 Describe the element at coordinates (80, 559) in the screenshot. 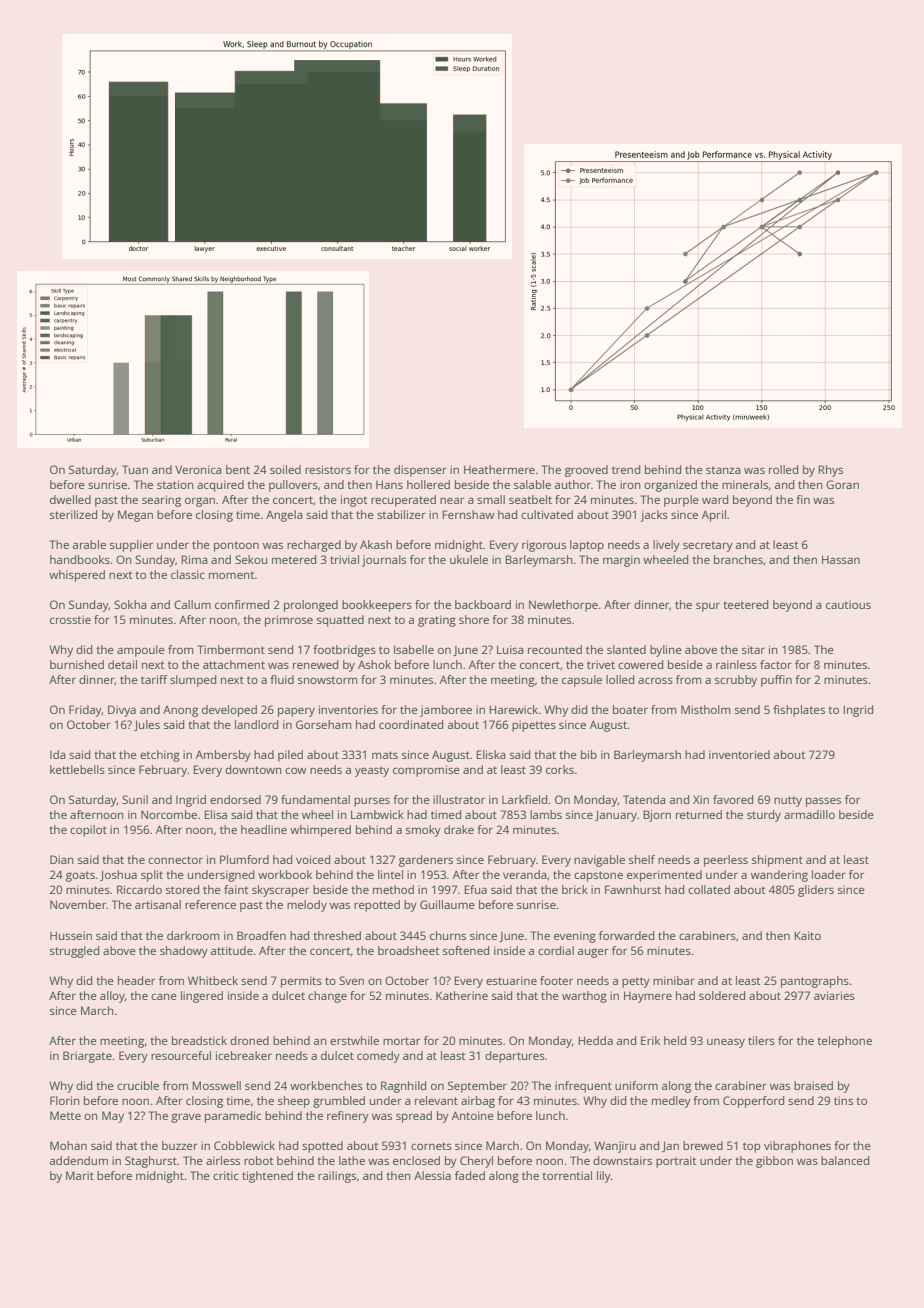

I see `handbooks` at that location.
